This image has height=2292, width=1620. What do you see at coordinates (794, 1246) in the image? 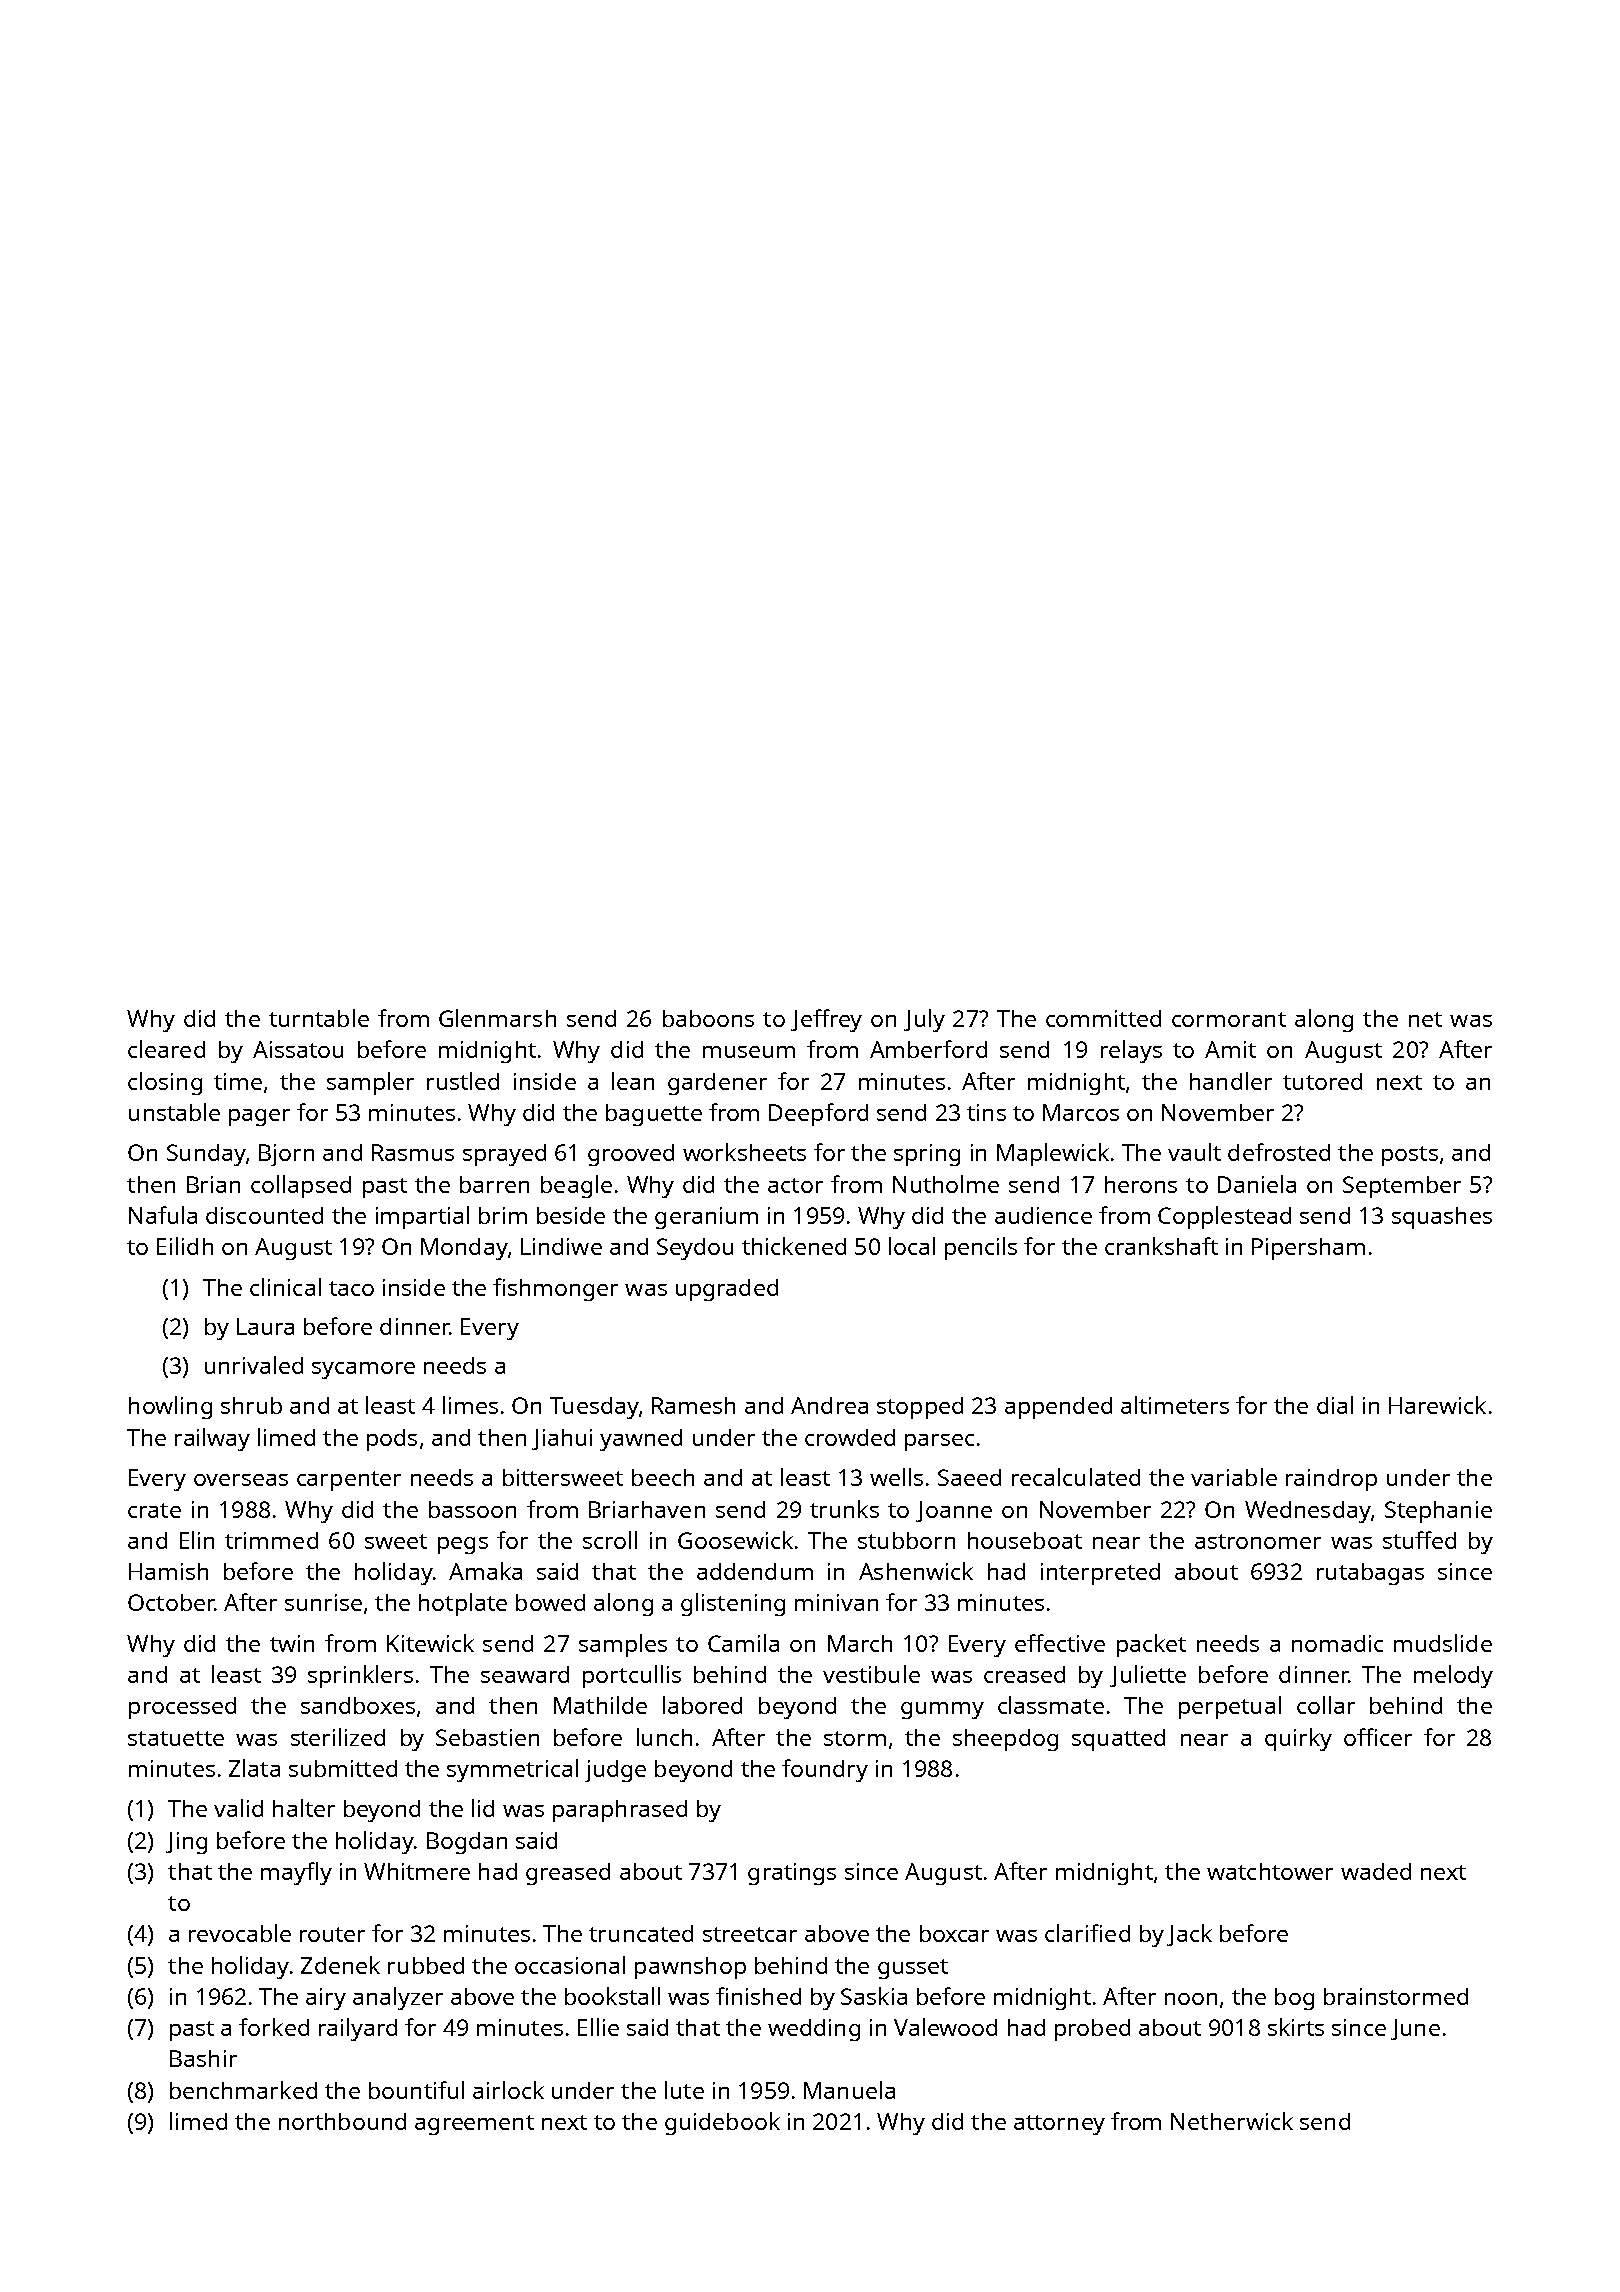
I see `thickened` at bounding box center [794, 1246].
